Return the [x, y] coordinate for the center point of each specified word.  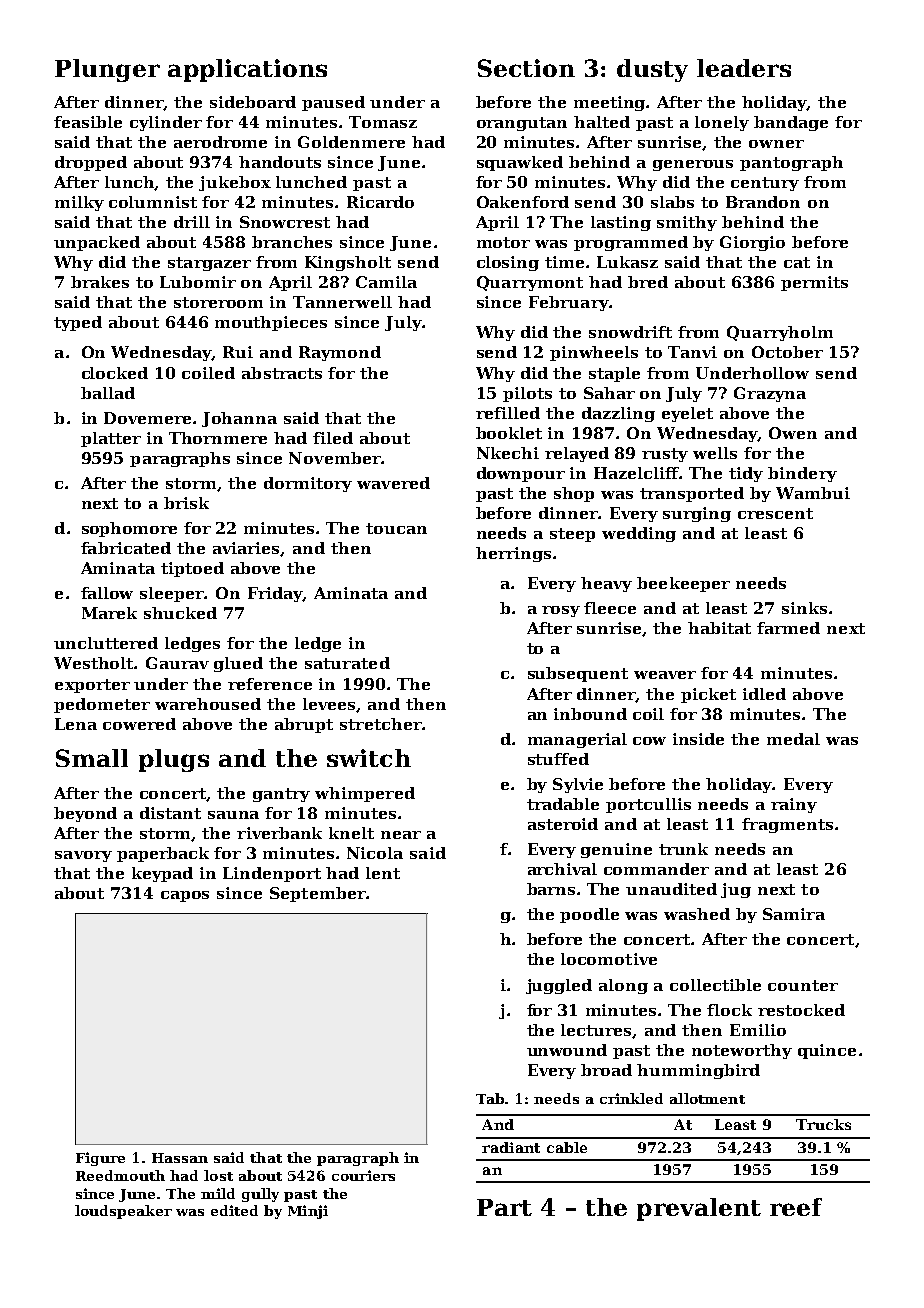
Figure [100, 1159]
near [401, 835]
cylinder [166, 123]
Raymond [340, 353]
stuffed [558, 759]
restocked [801, 1010]
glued [238, 664]
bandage [791, 123]
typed [78, 323]
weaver [665, 675]
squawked [520, 163]
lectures [597, 1031]
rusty [665, 455]
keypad [162, 874]
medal [793, 739]
